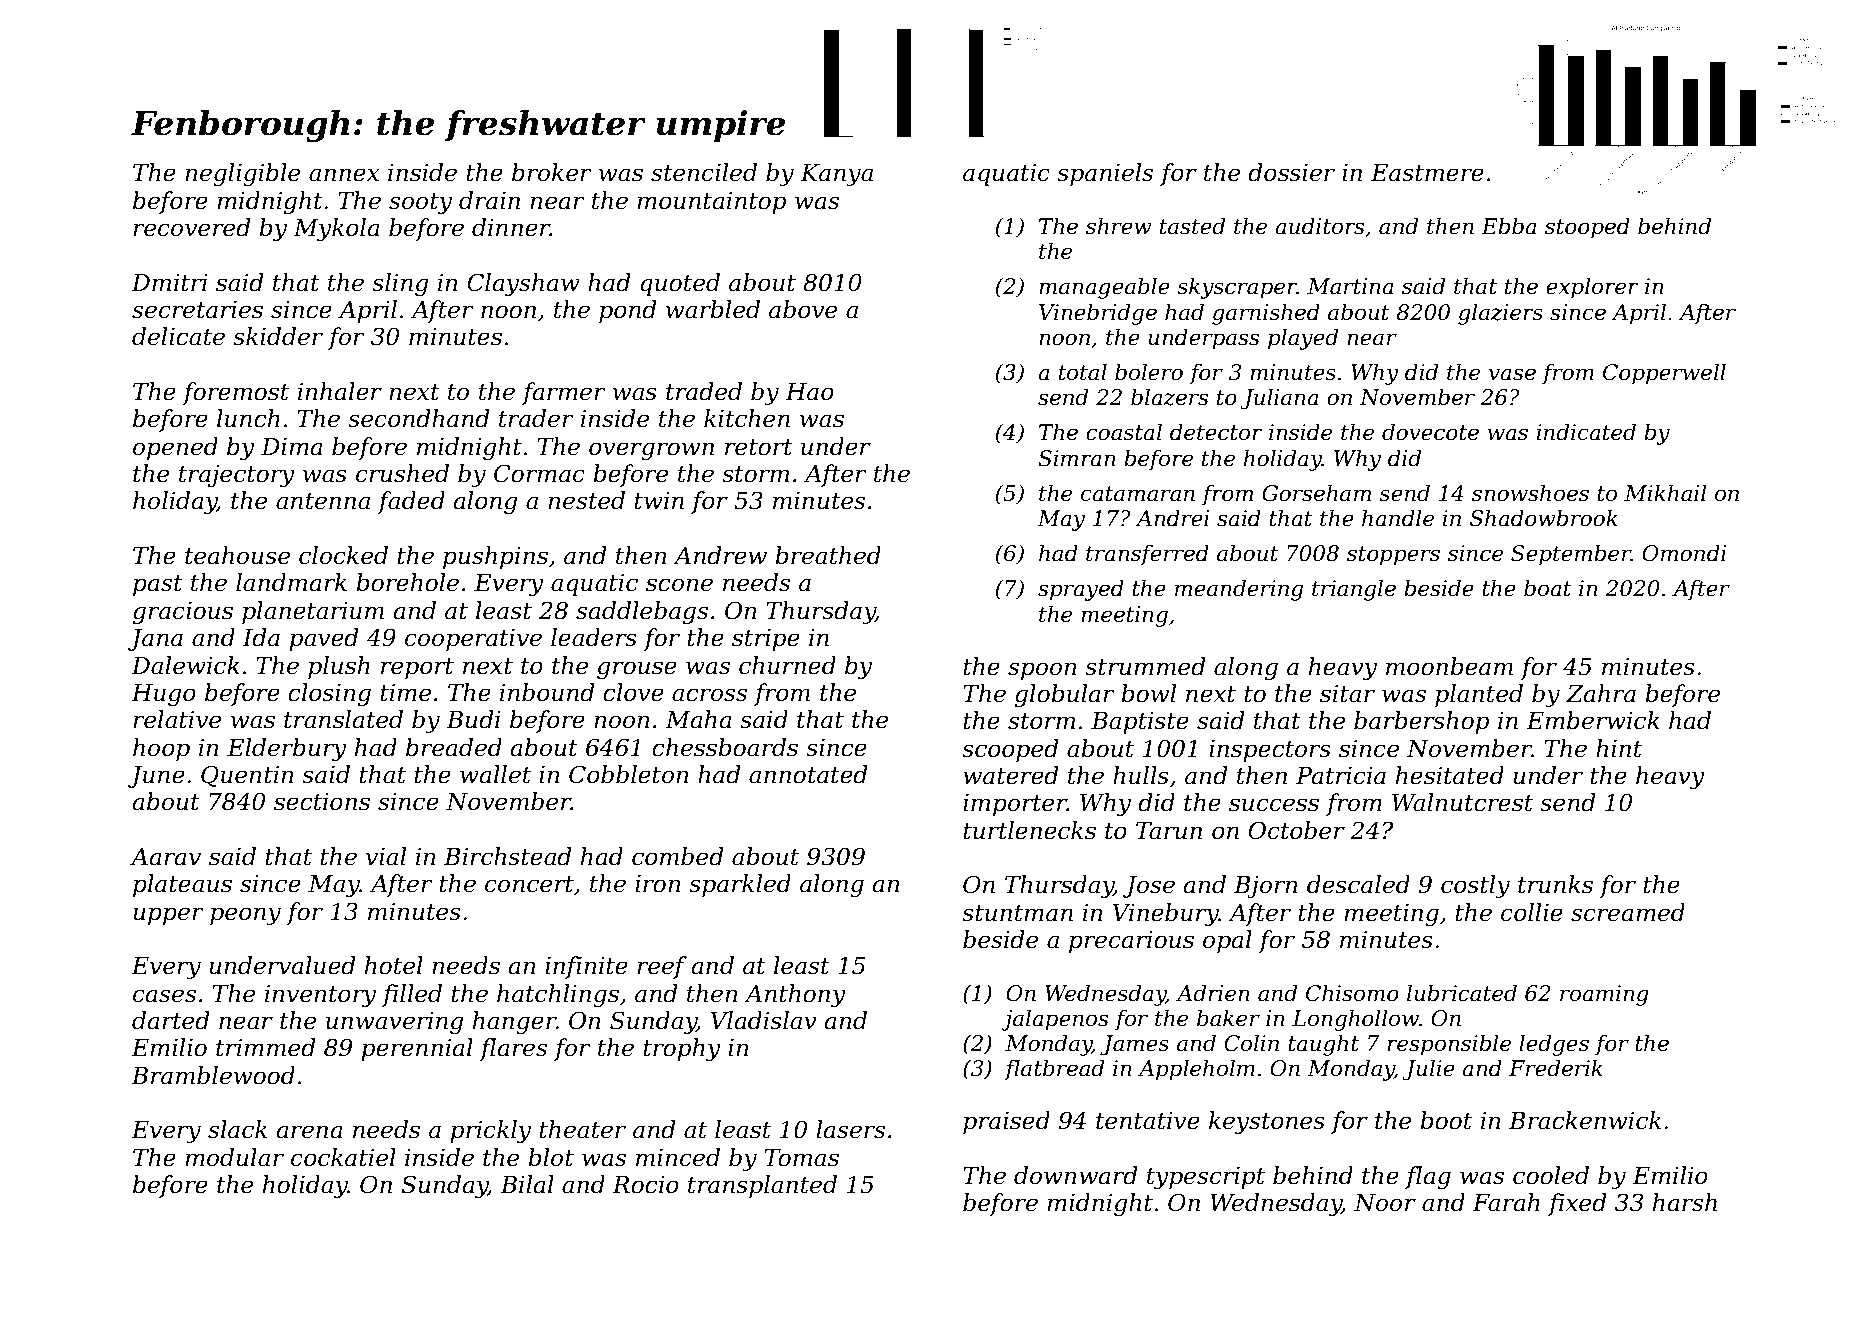 This image has height=1325, width=1874. What do you see at coordinates (1430, 432) in the image?
I see `dovecote` at bounding box center [1430, 432].
